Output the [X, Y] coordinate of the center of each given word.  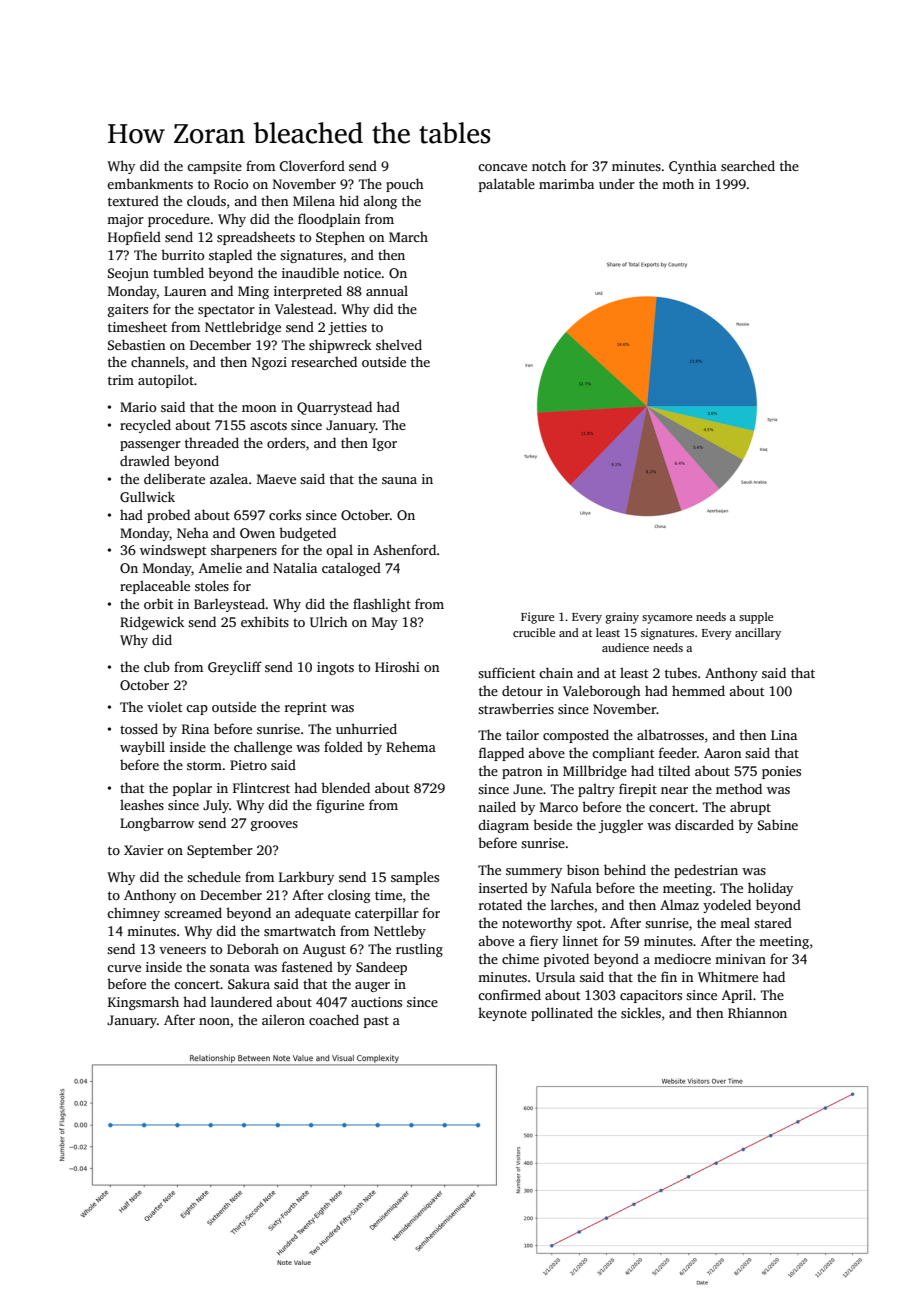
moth [678, 183]
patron [522, 773]
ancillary [758, 634]
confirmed [509, 994]
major [125, 220]
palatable [507, 185]
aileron [283, 1019]
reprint [306, 708]
